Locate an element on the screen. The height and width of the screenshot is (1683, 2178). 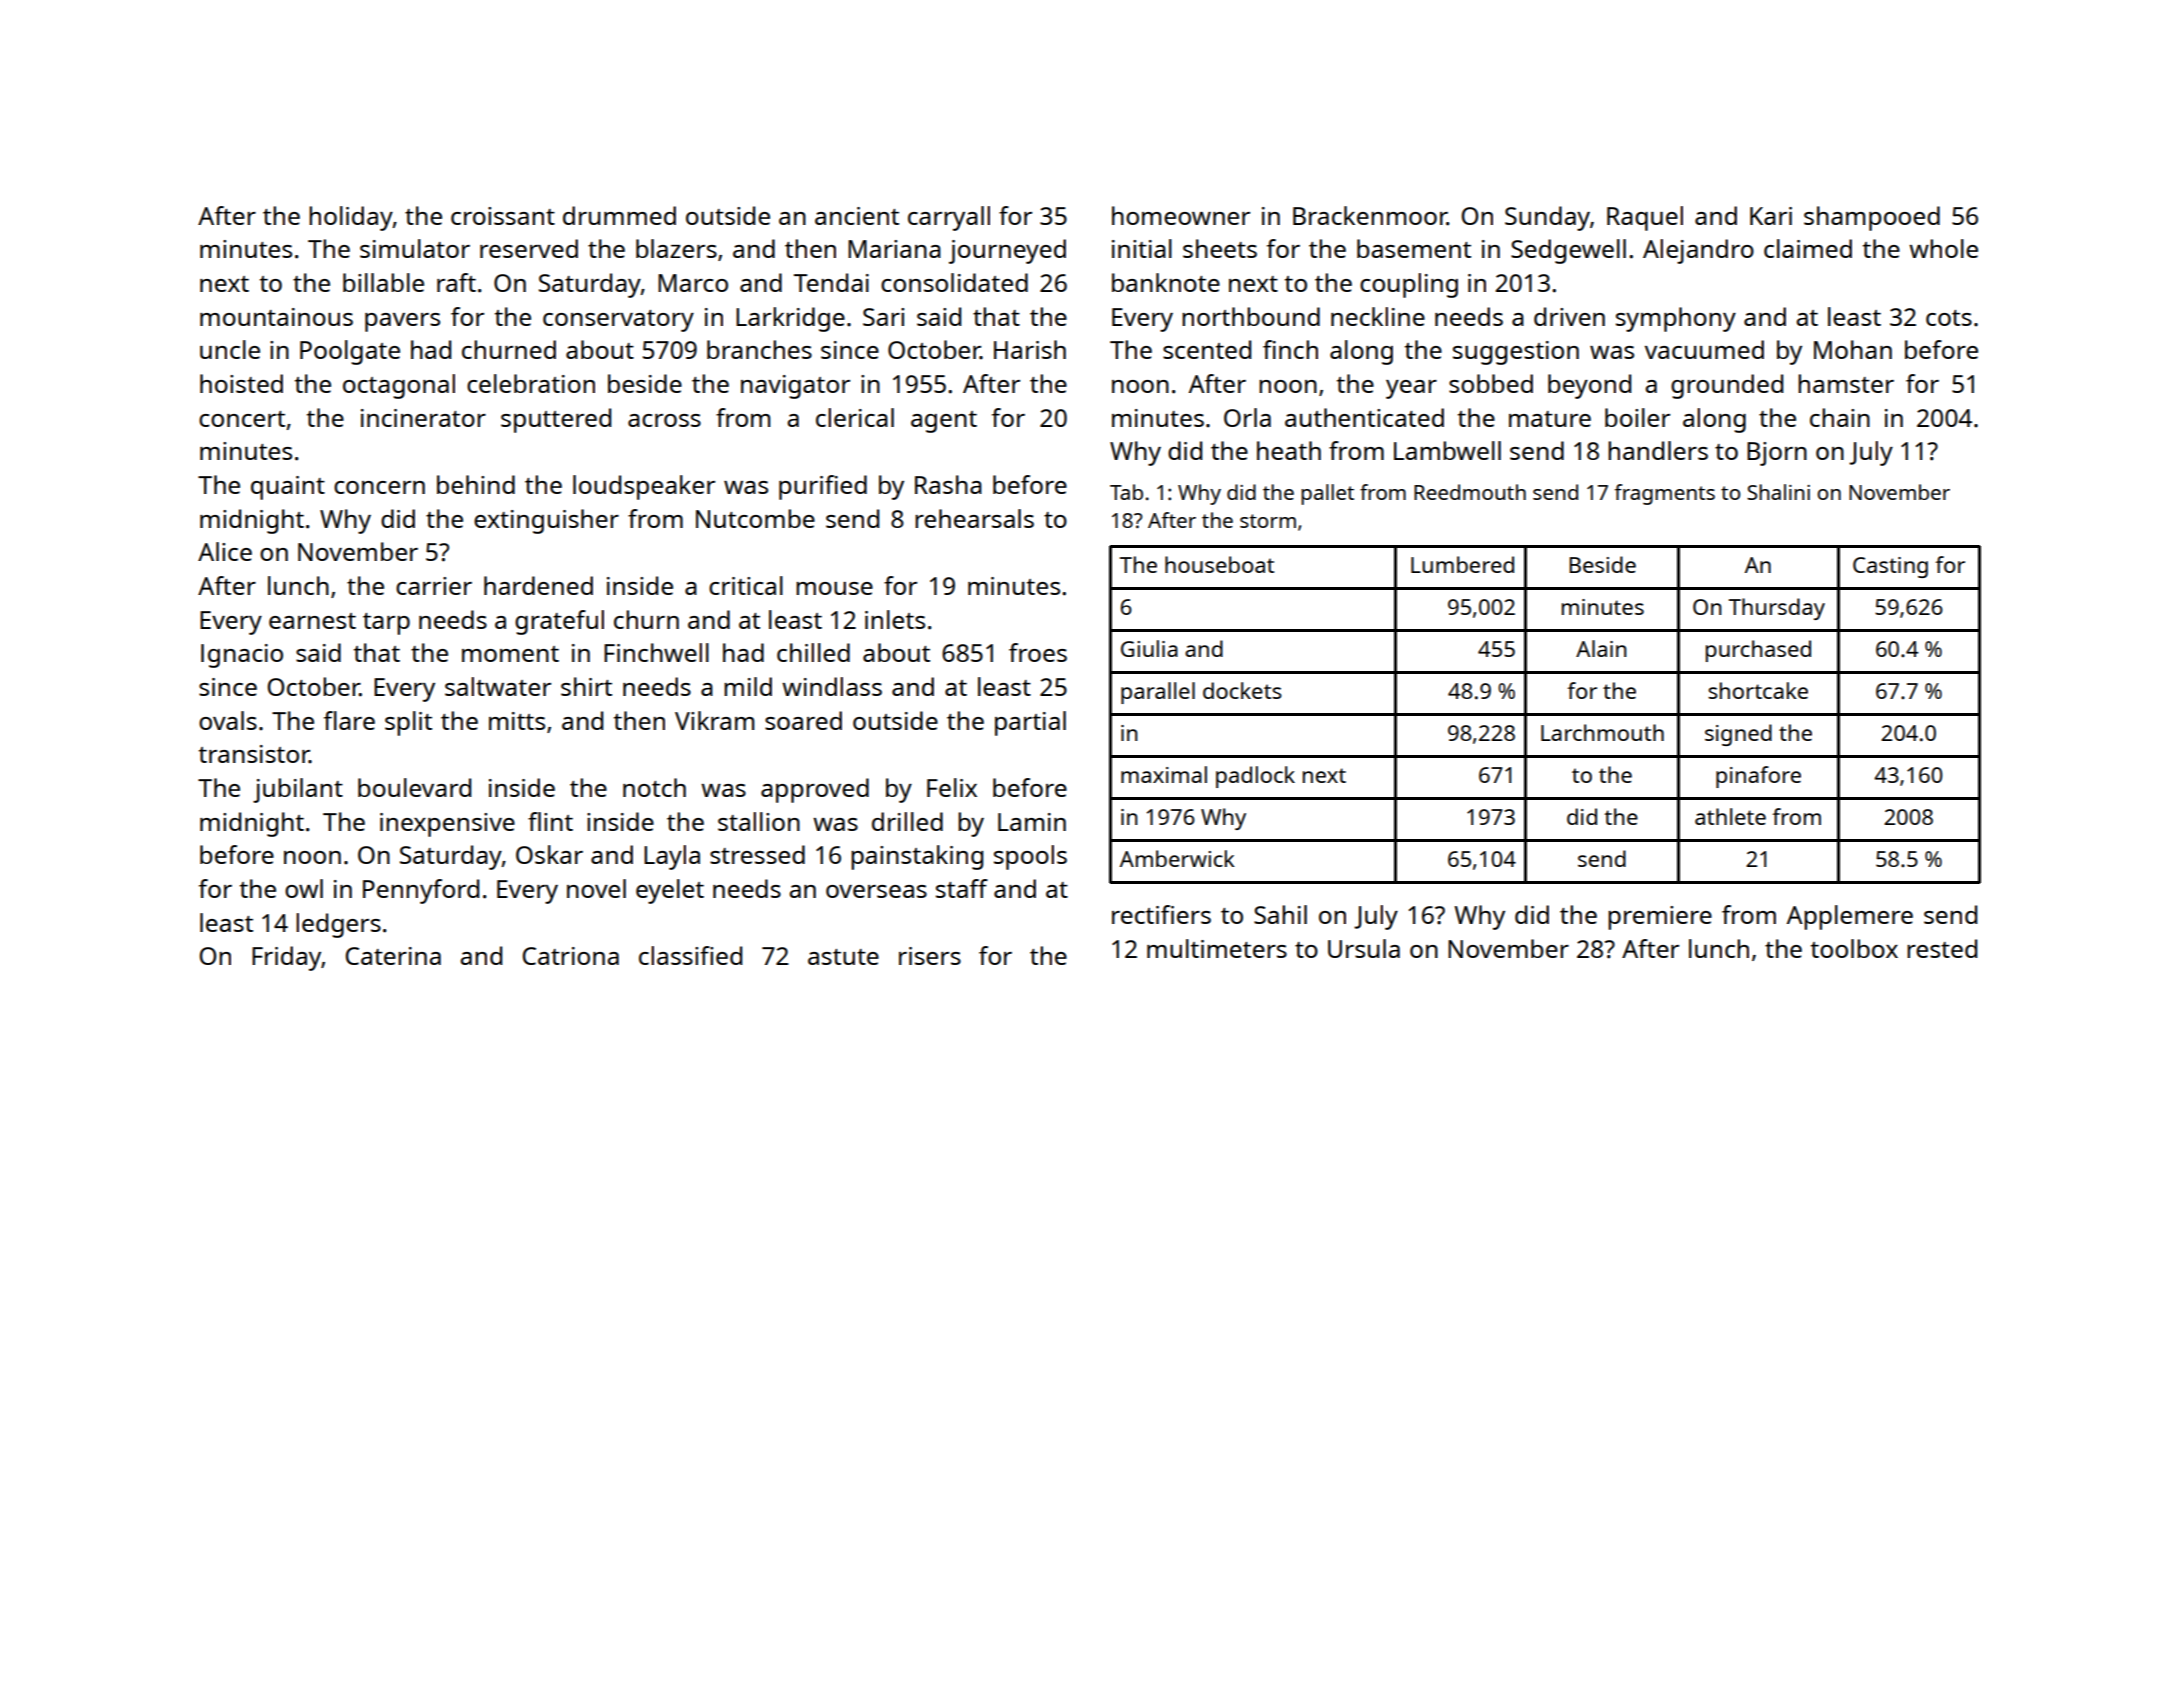
vacuumed is located at coordinates (1704, 349).
